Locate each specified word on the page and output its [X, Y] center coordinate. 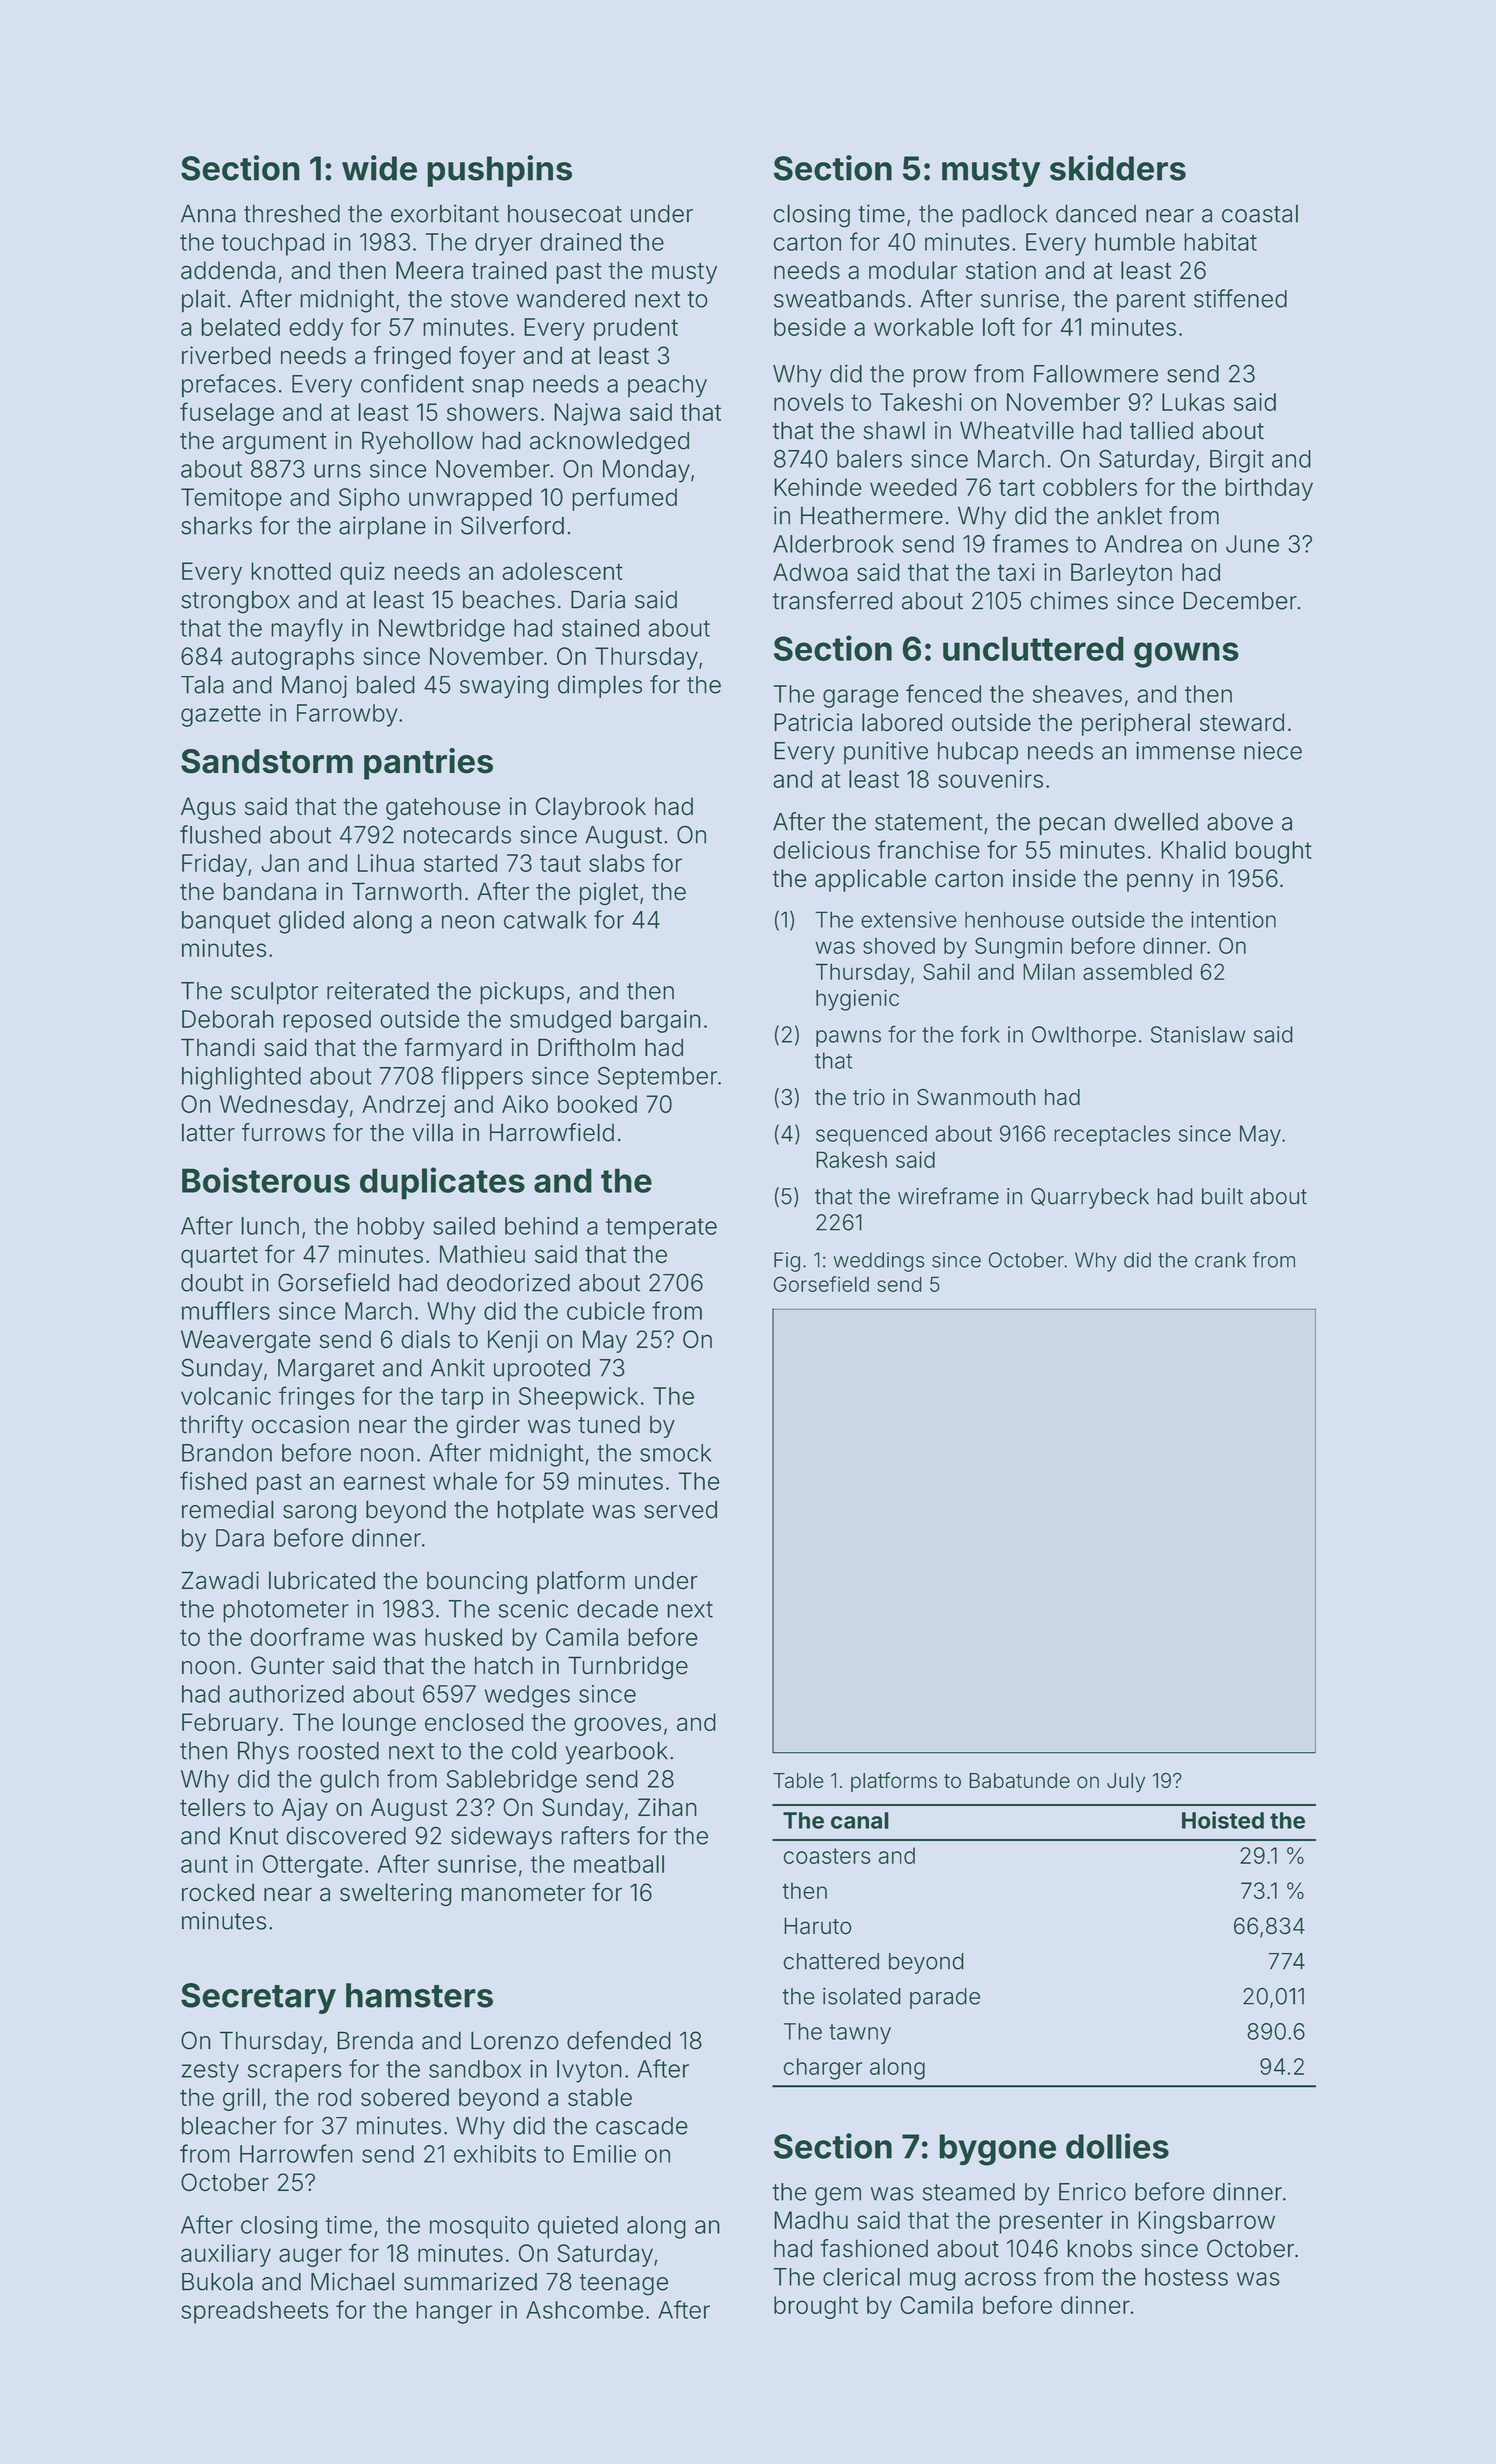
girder [488, 1427]
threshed [292, 213]
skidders [1118, 168]
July [1126, 1783]
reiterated [378, 991]
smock [675, 1453]
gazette [221, 716]
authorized [286, 1694]
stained [600, 628]
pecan [1072, 826]
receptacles [1112, 1135]
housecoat [565, 214]
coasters [827, 1856]
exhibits [495, 2154]
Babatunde [1019, 1781]
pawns [848, 1038]
